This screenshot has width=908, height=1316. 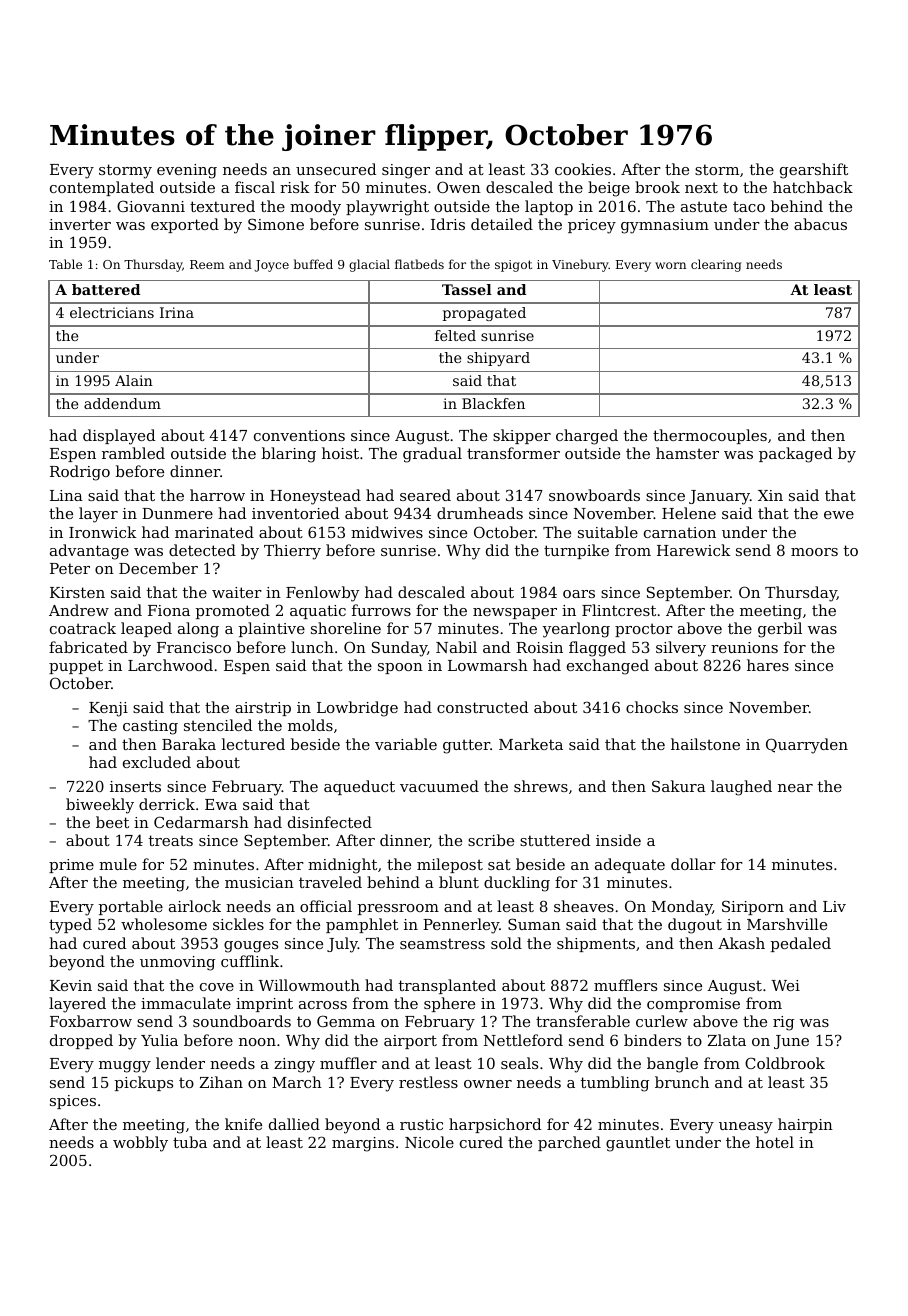 I want to click on unmoving, so click(x=177, y=963).
